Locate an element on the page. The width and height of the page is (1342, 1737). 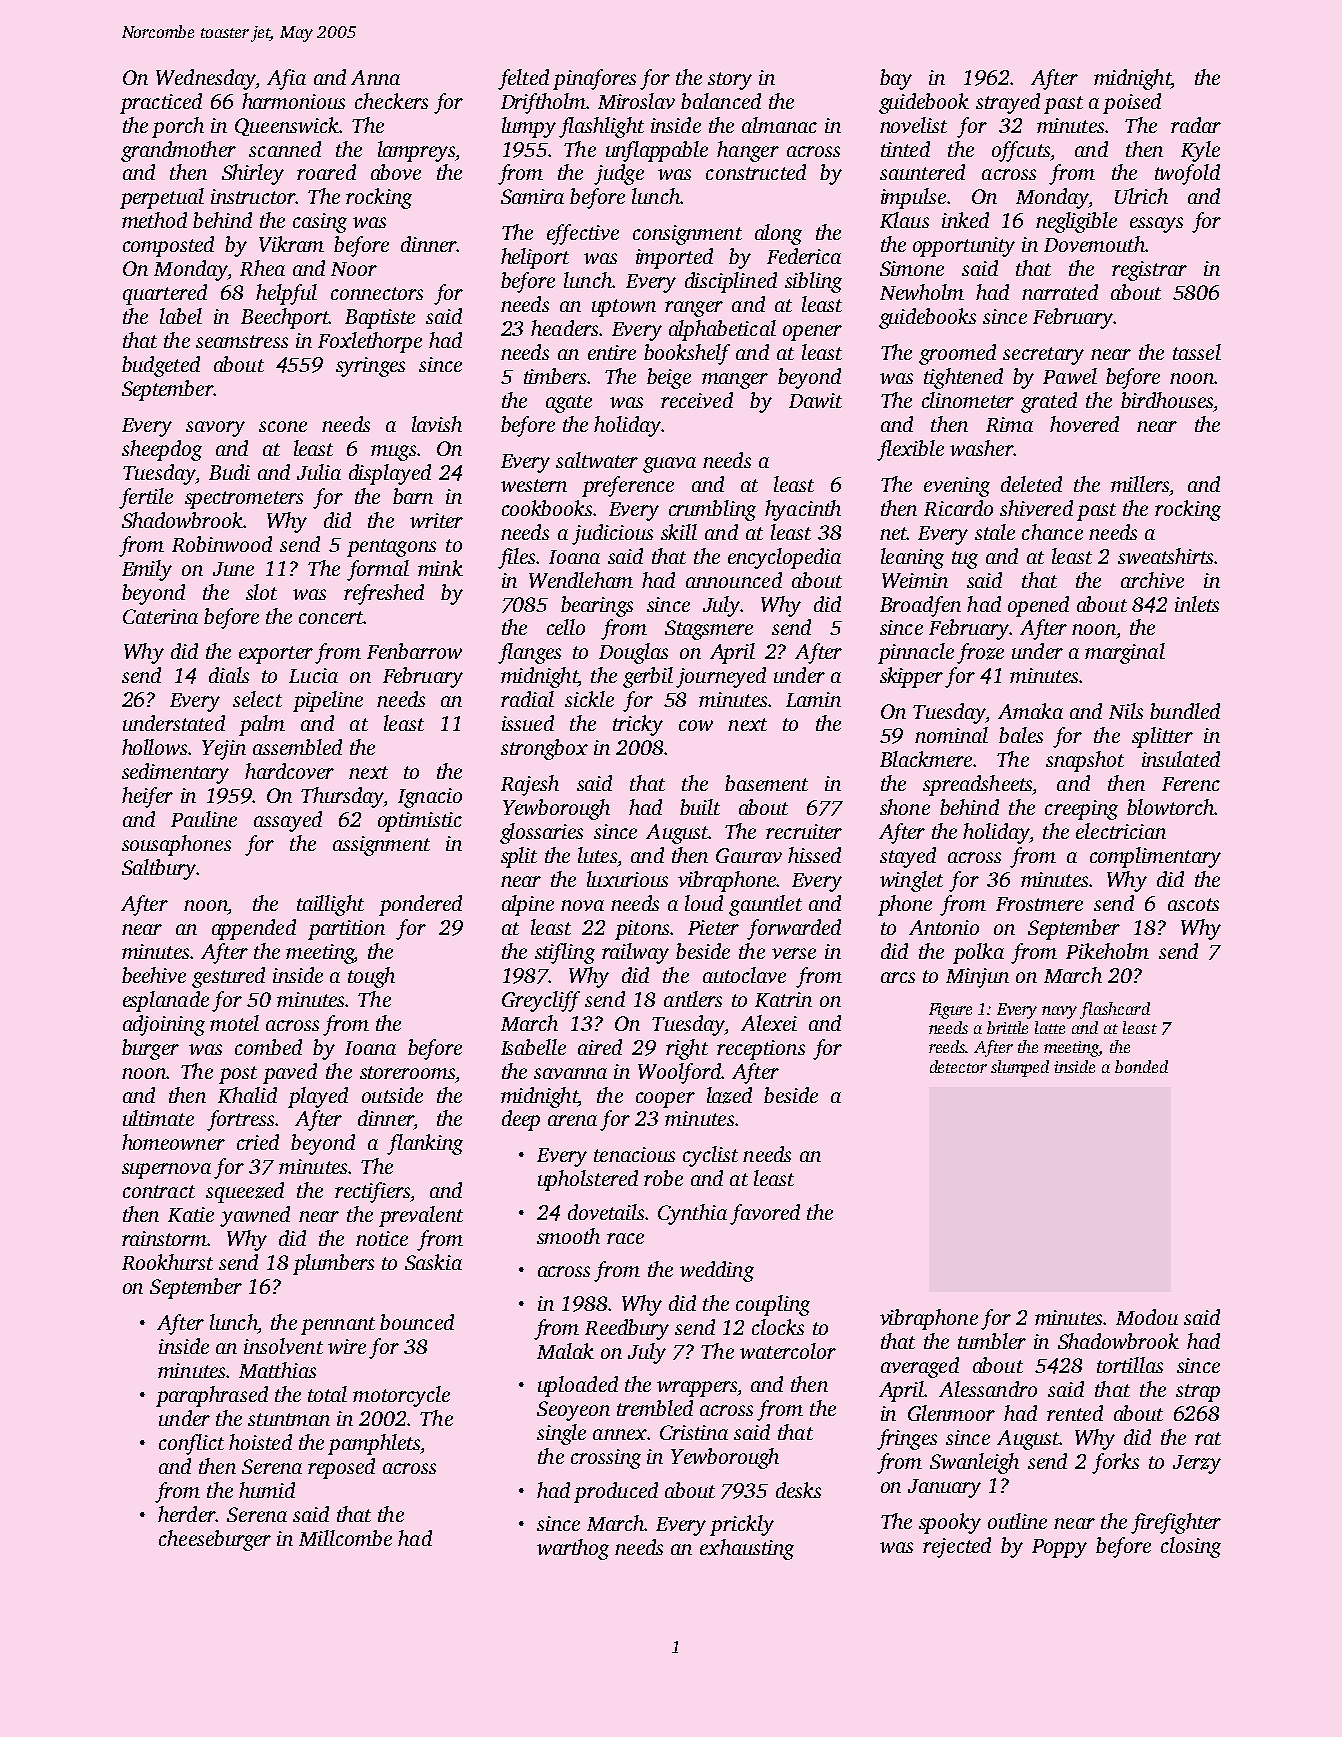
basement is located at coordinates (766, 783).
